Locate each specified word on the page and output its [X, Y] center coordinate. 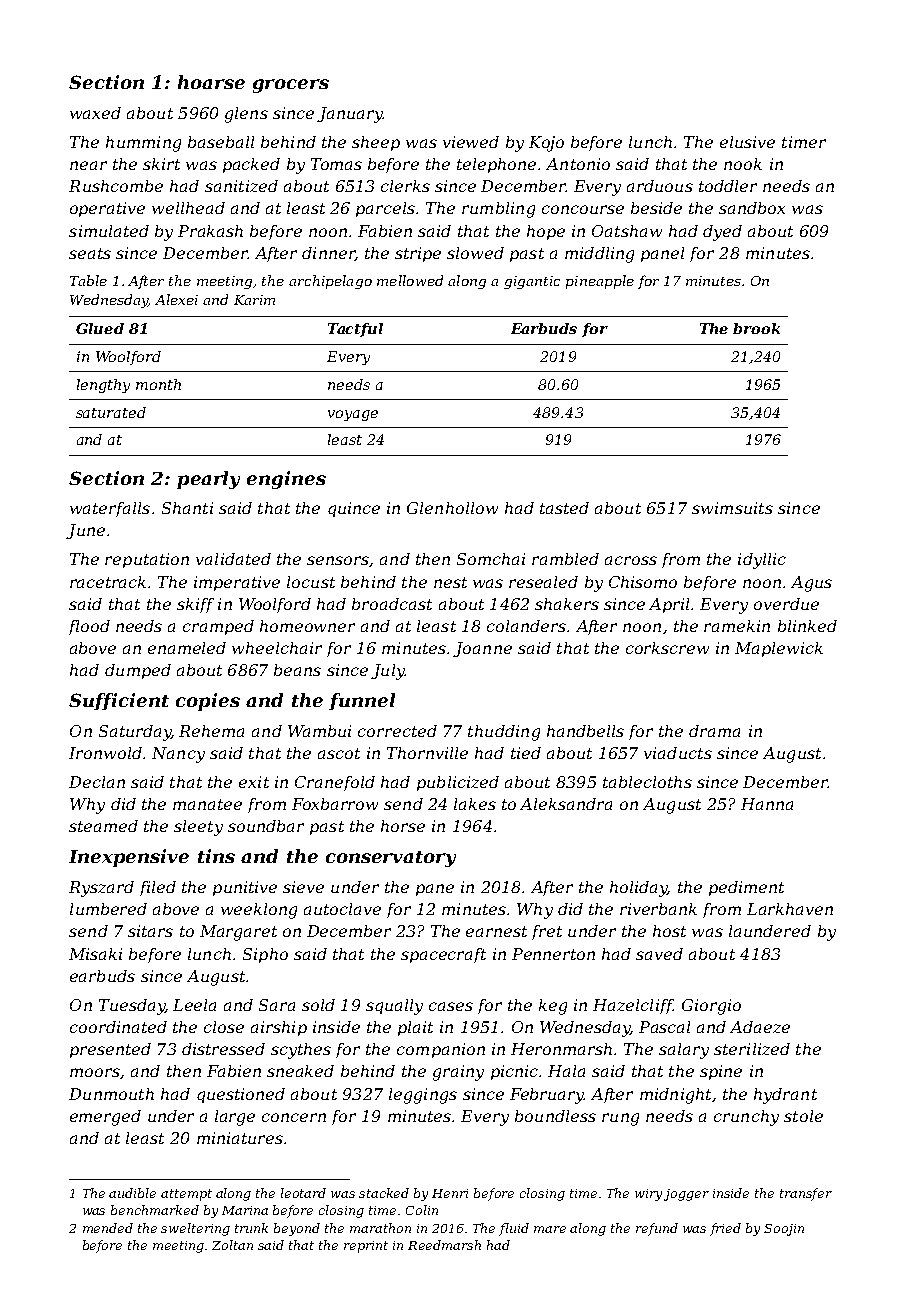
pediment [746, 888]
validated [233, 559]
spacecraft [443, 955]
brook [756, 328]
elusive [747, 142]
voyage [353, 415]
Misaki [95, 954]
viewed [471, 142]
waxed [95, 113]
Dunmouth [111, 1094]
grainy [458, 1073]
